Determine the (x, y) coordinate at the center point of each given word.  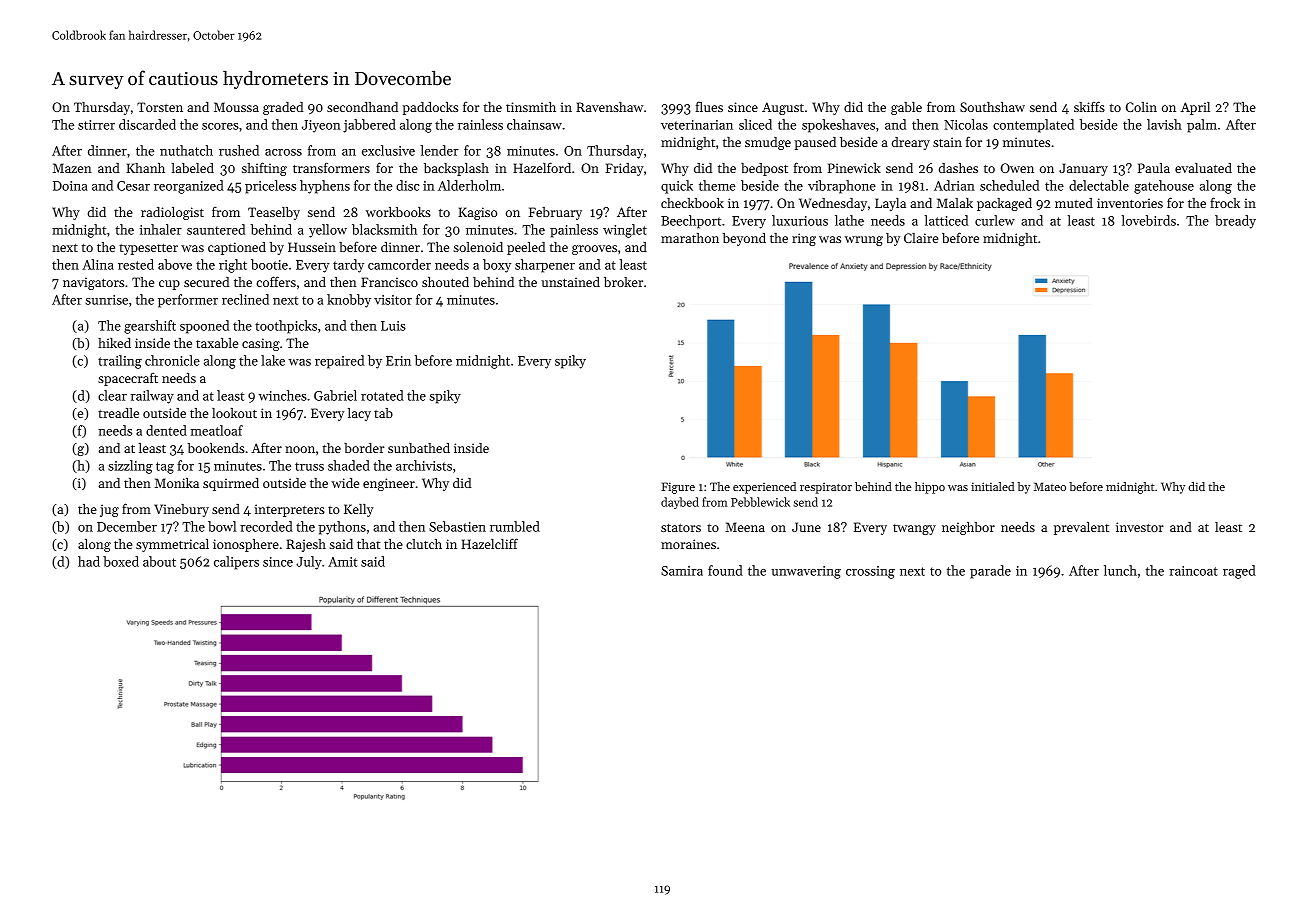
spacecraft (128, 379)
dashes (958, 168)
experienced (764, 488)
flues (709, 106)
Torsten (160, 107)
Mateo (1050, 486)
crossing (870, 572)
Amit (343, 562)
